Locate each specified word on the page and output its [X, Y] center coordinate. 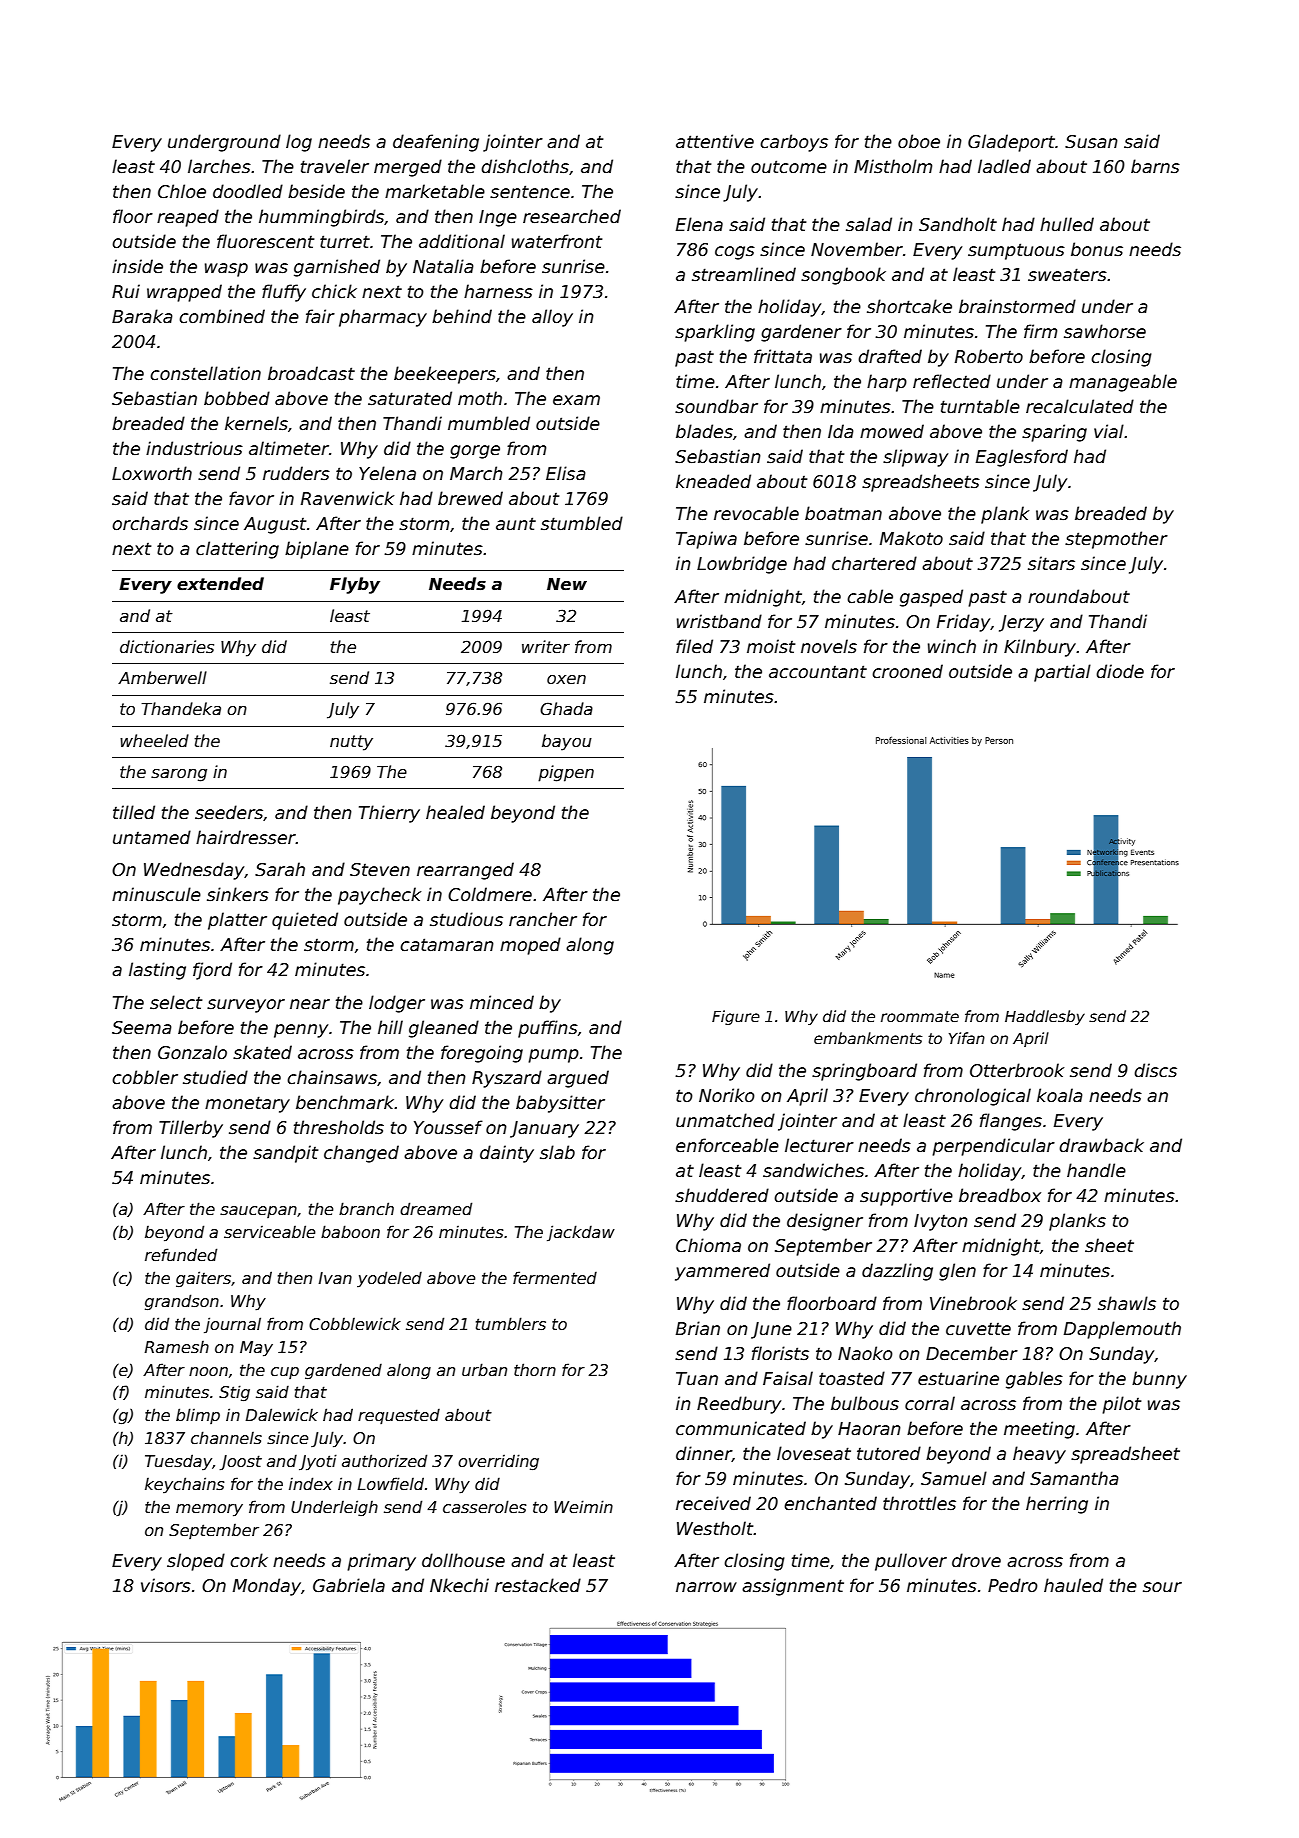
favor [251, 498]
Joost [241, 1463]
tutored [889, 1453]
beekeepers [445, 375]
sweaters [1067, 275]
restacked [538, 1585]
